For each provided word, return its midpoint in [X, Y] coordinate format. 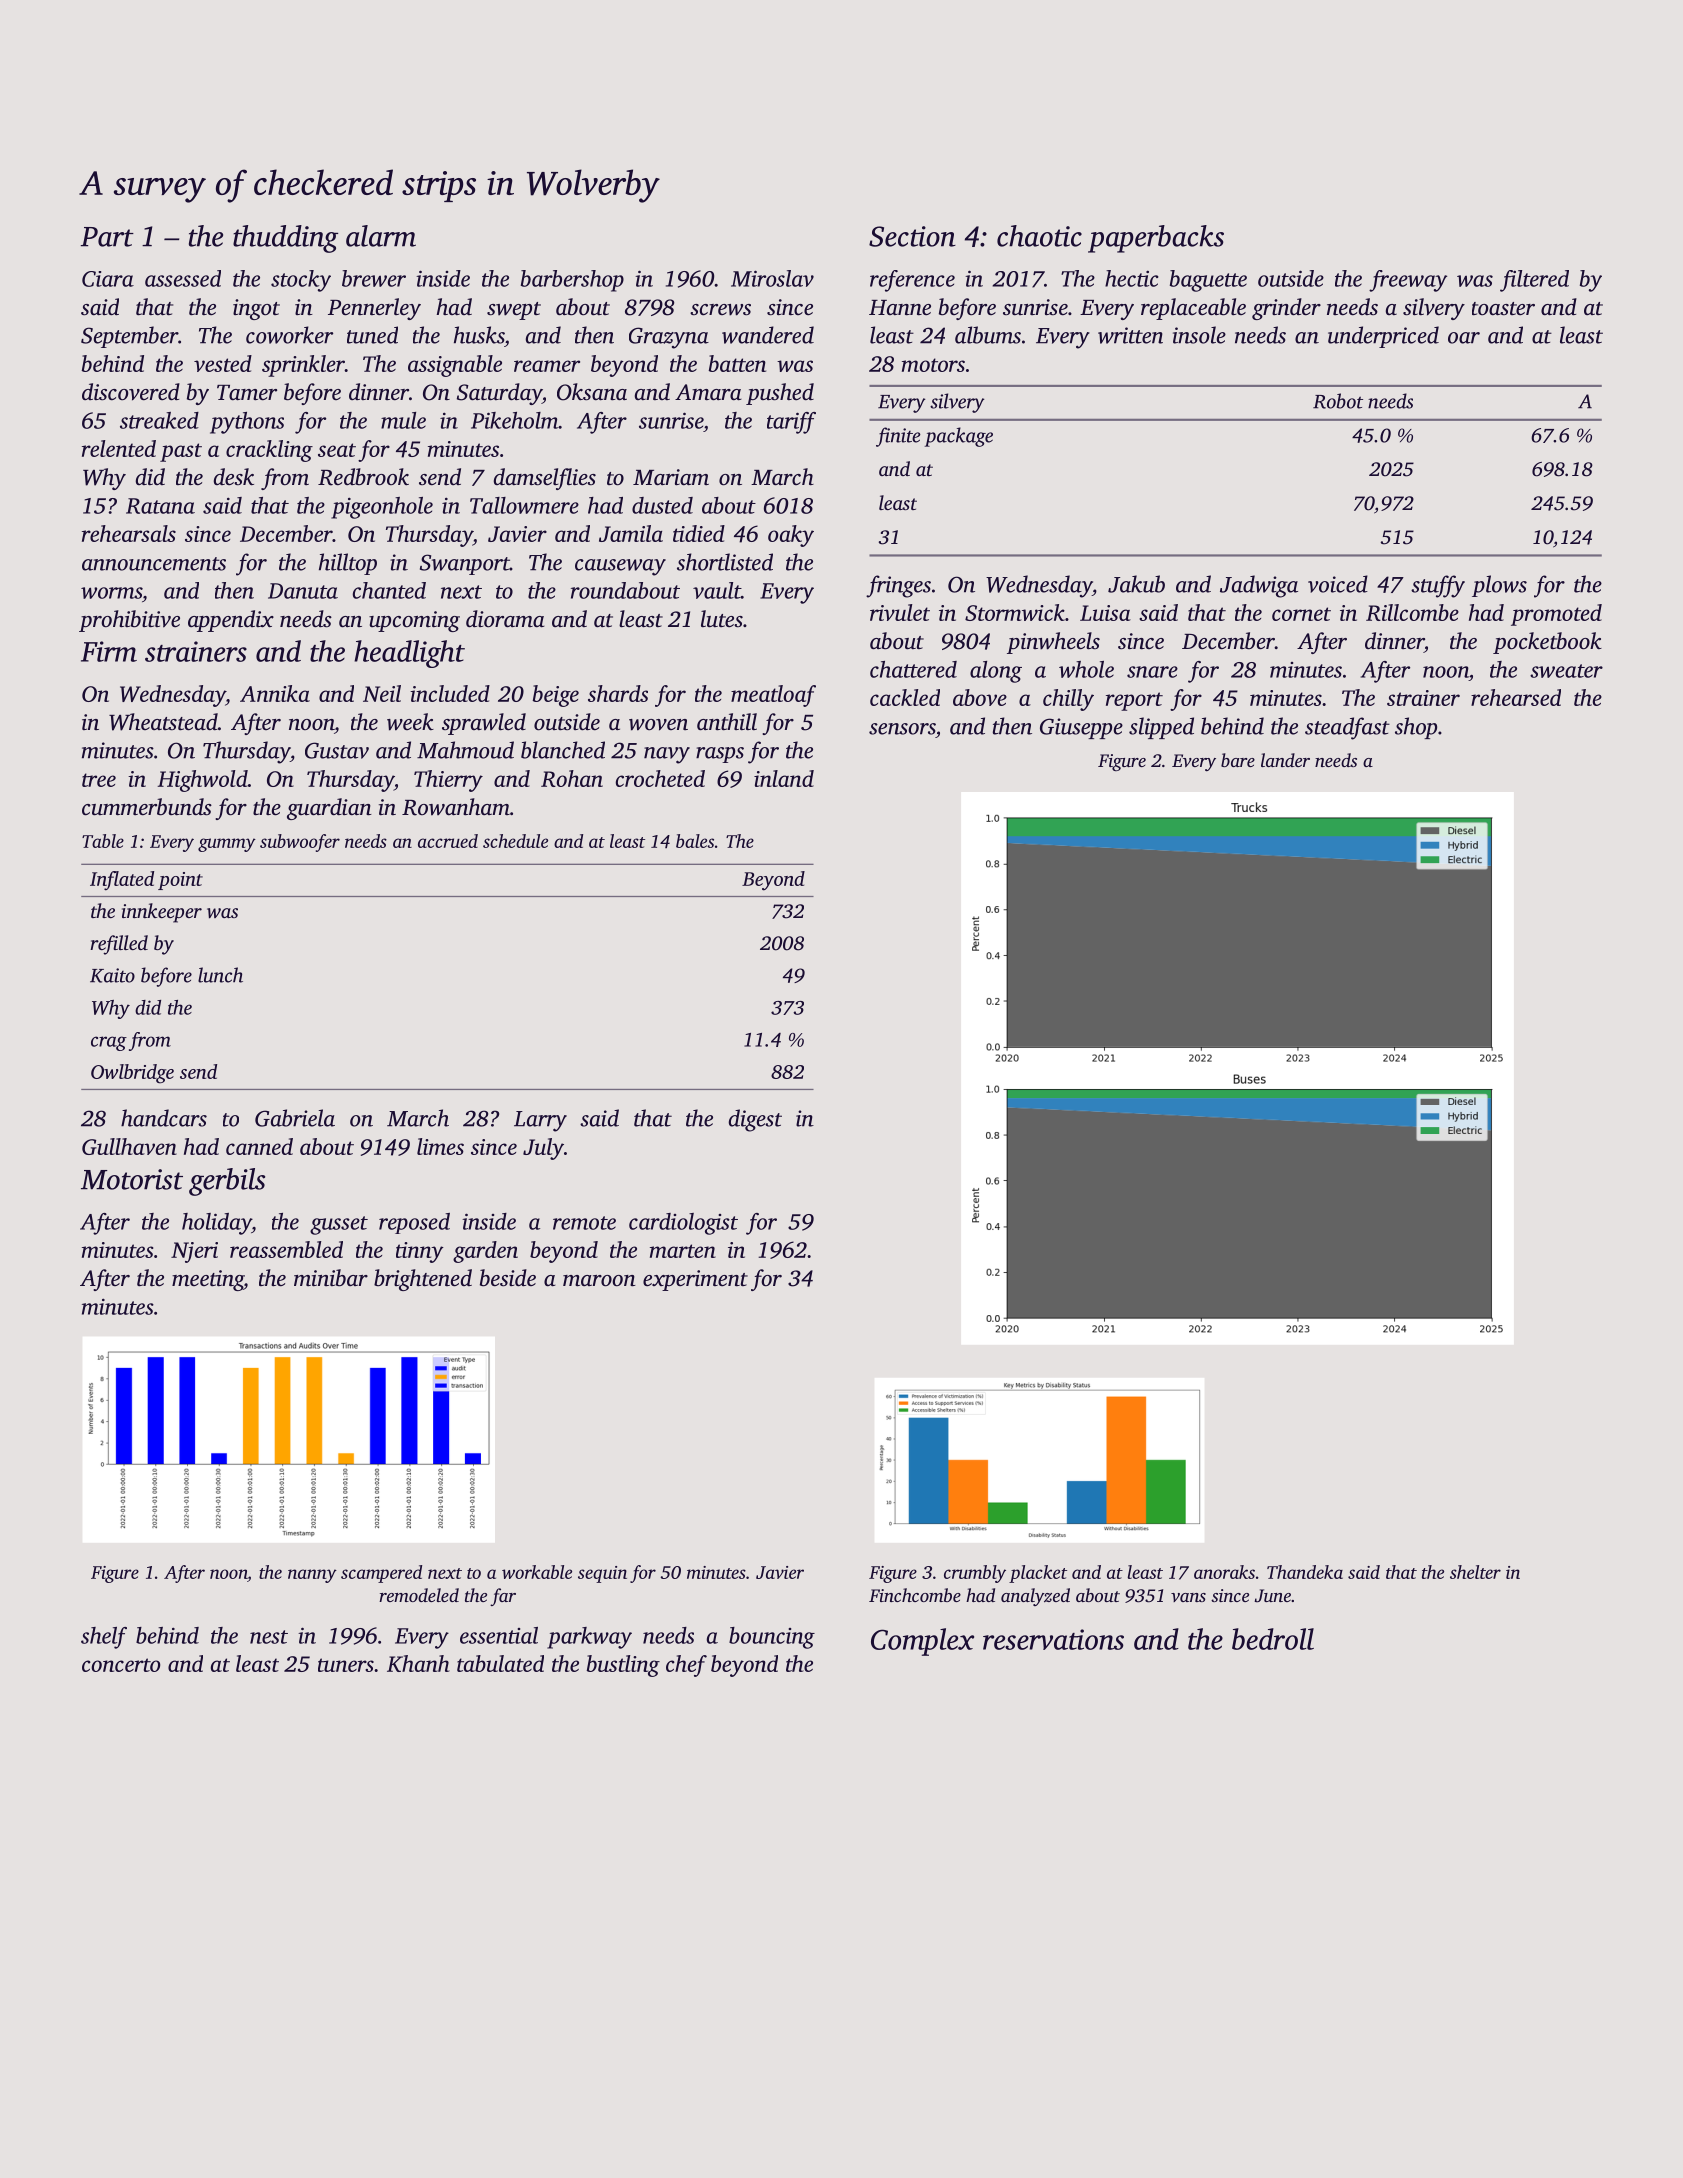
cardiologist [683, 1224]
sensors [902, 729]
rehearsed [1516, 697]
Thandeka [1305, 1572]
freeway [1408, 281]
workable [537, 1572]
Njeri [194, 1252]
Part [107, 237]
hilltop [348, 564]
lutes [722, 619]
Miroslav [772, 278]
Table [103, 841]
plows [1499, 586]
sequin [602, 1574]
